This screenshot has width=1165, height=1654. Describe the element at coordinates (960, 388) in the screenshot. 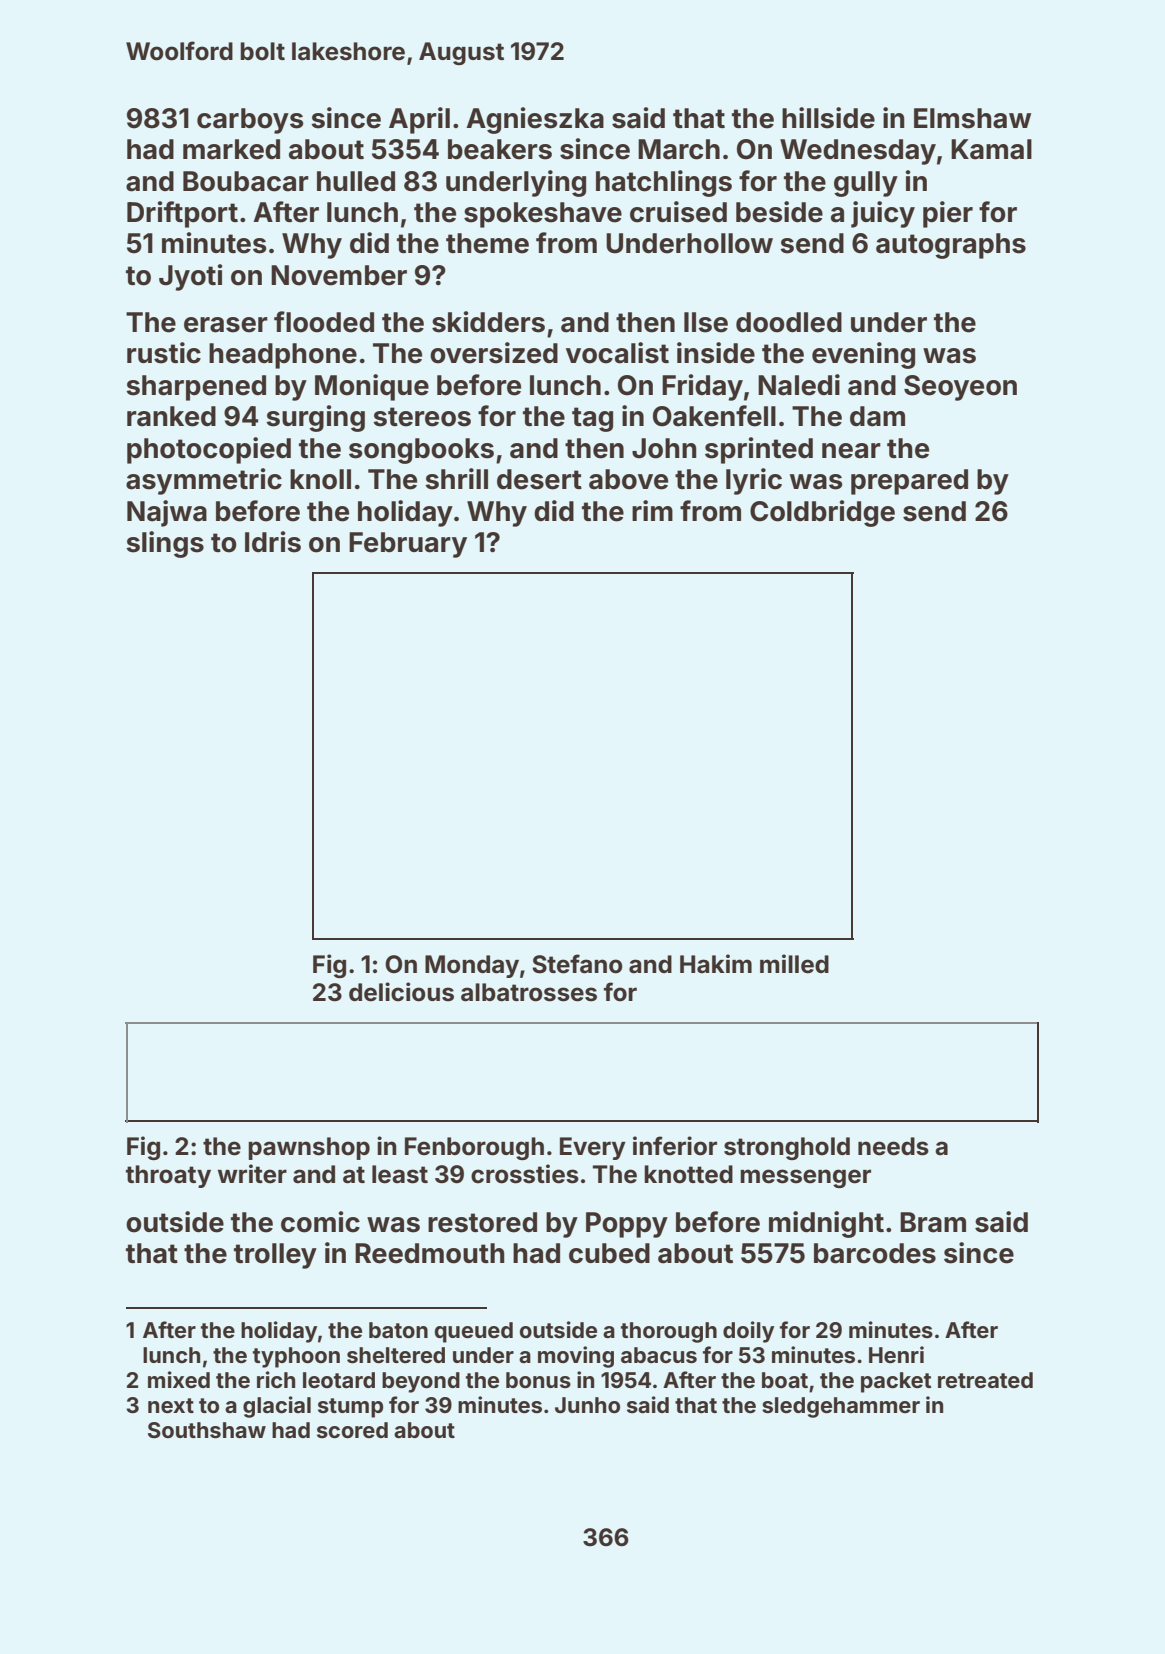

I see `Seoyeon` at that location.
